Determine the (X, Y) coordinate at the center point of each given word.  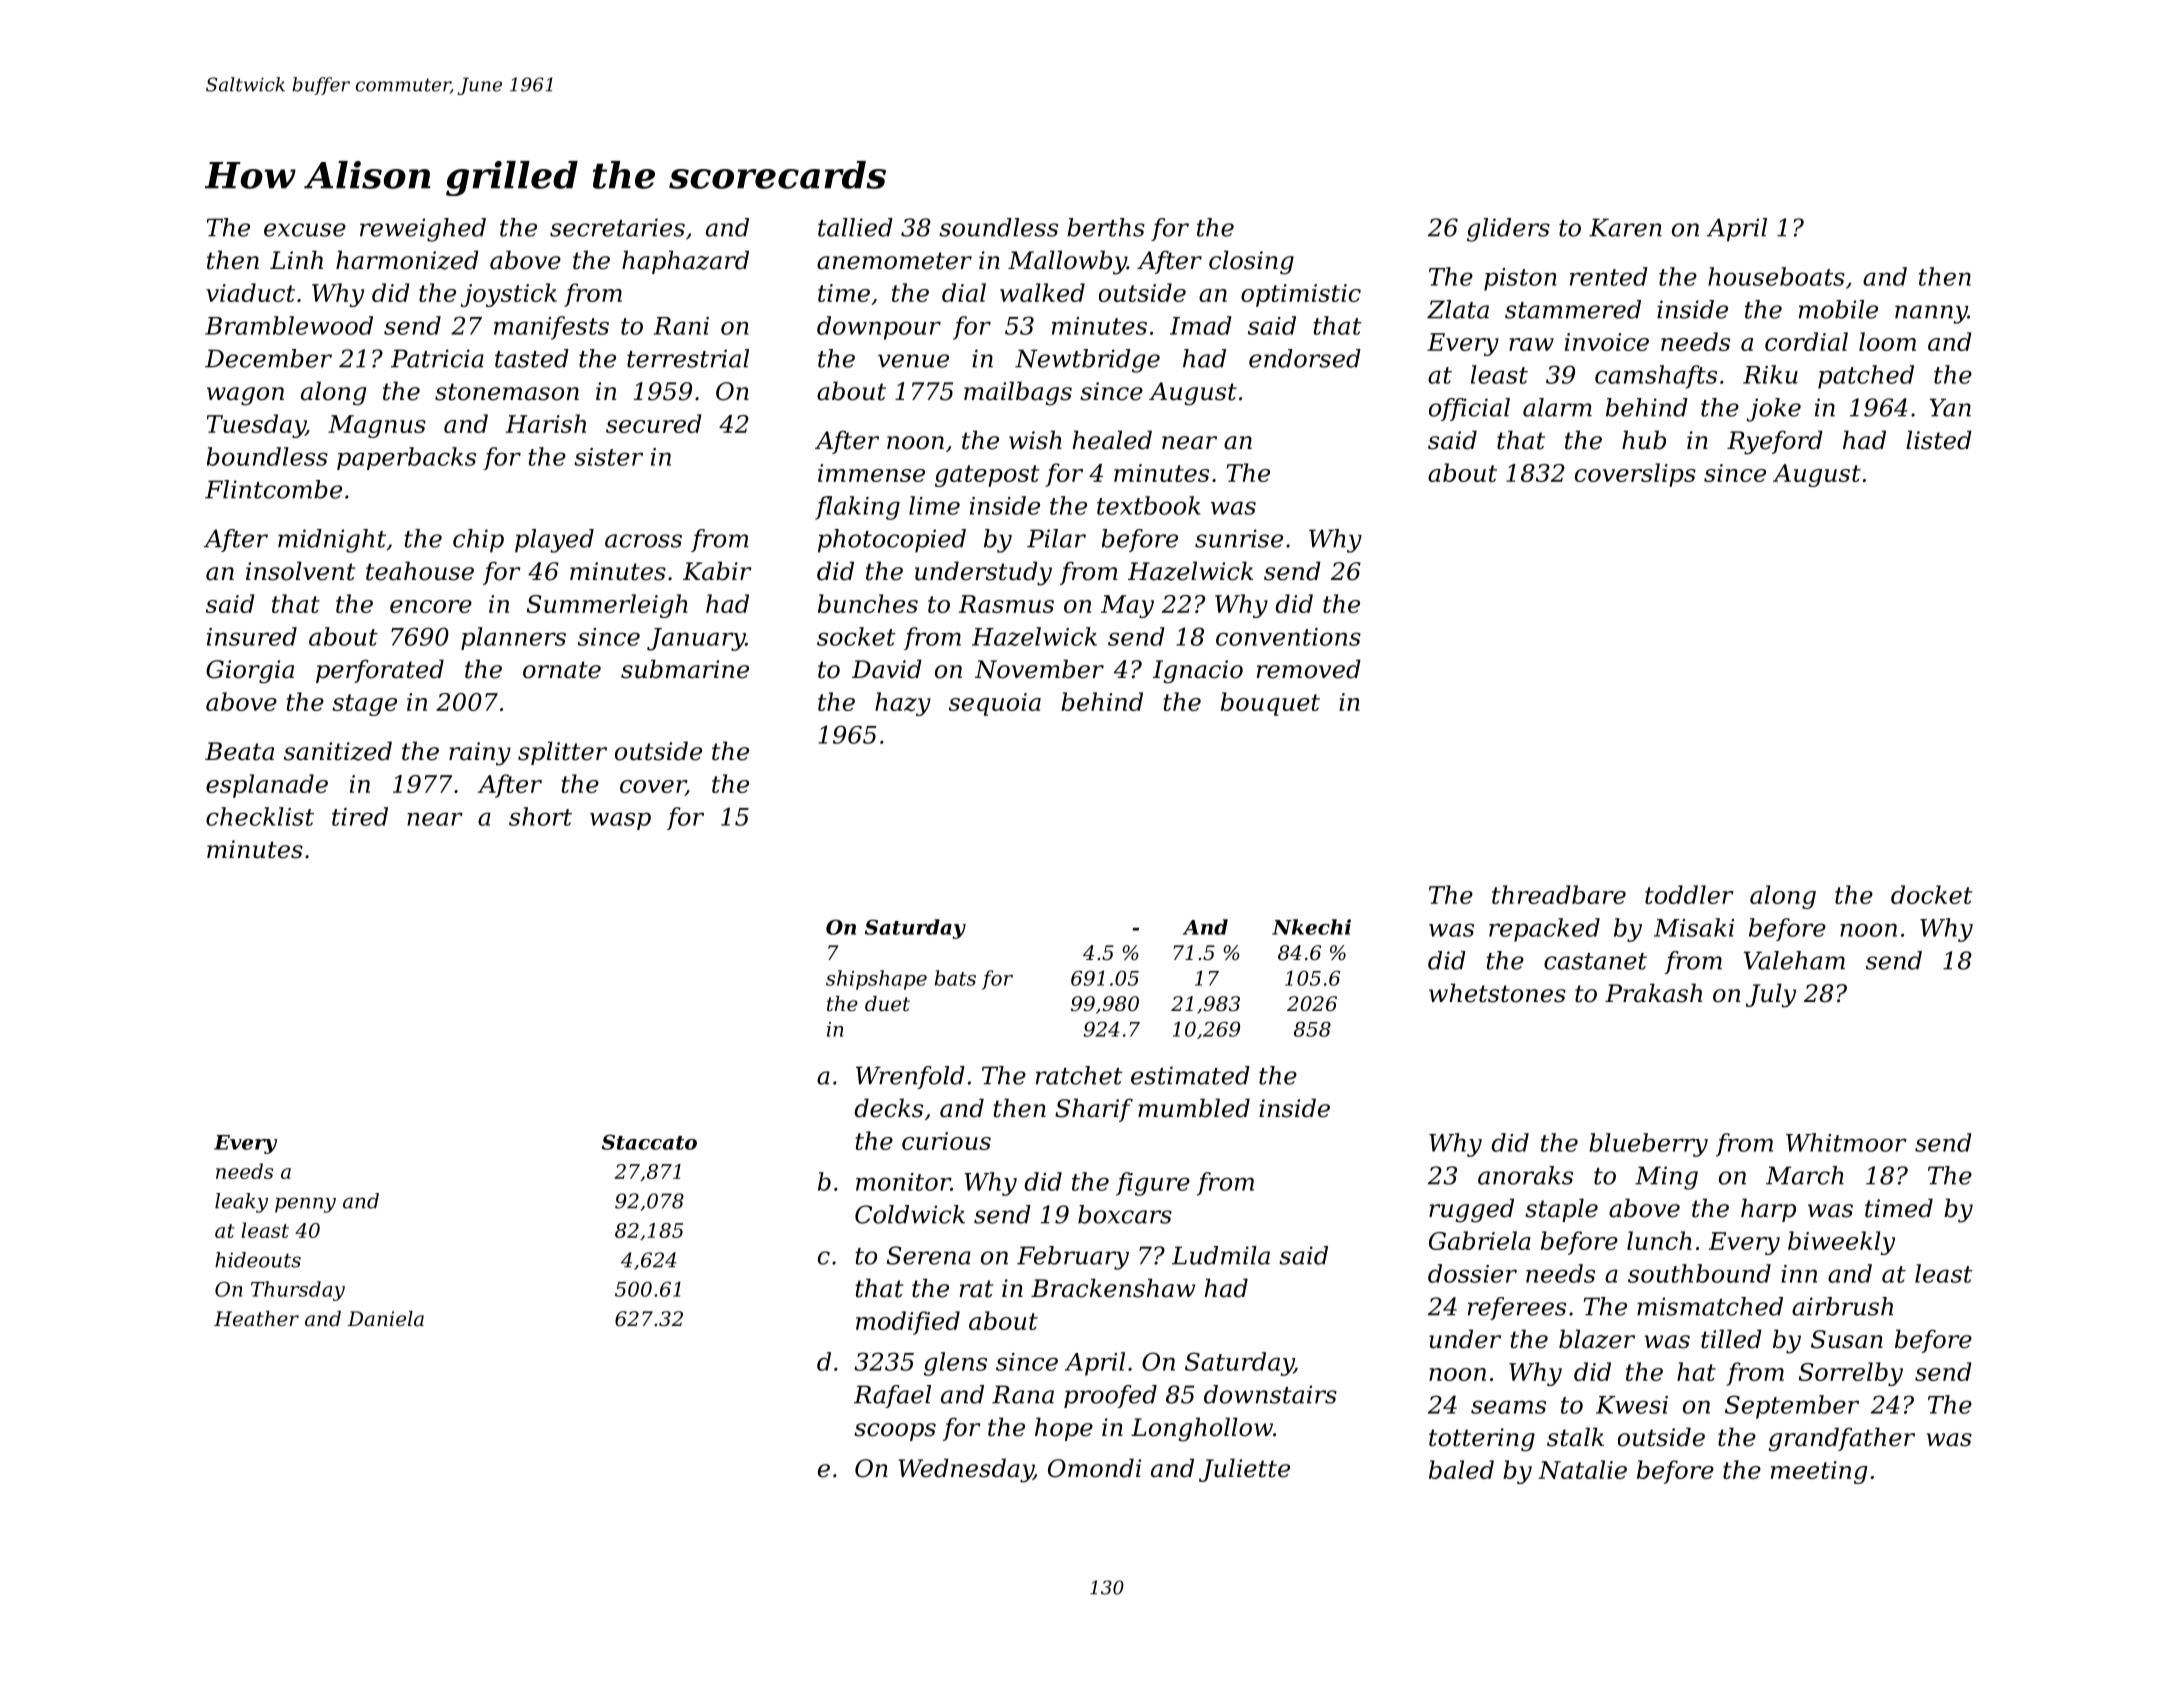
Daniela (386, 1318)
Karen (1625, 227)
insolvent (300, 571)
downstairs (1270, 1394)
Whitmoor (1846, 1142)
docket (1932, 894)
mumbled (1194, 1108)
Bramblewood (289, 325)
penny (305, 1205)
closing (1251, 262)
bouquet (1270, 704)
